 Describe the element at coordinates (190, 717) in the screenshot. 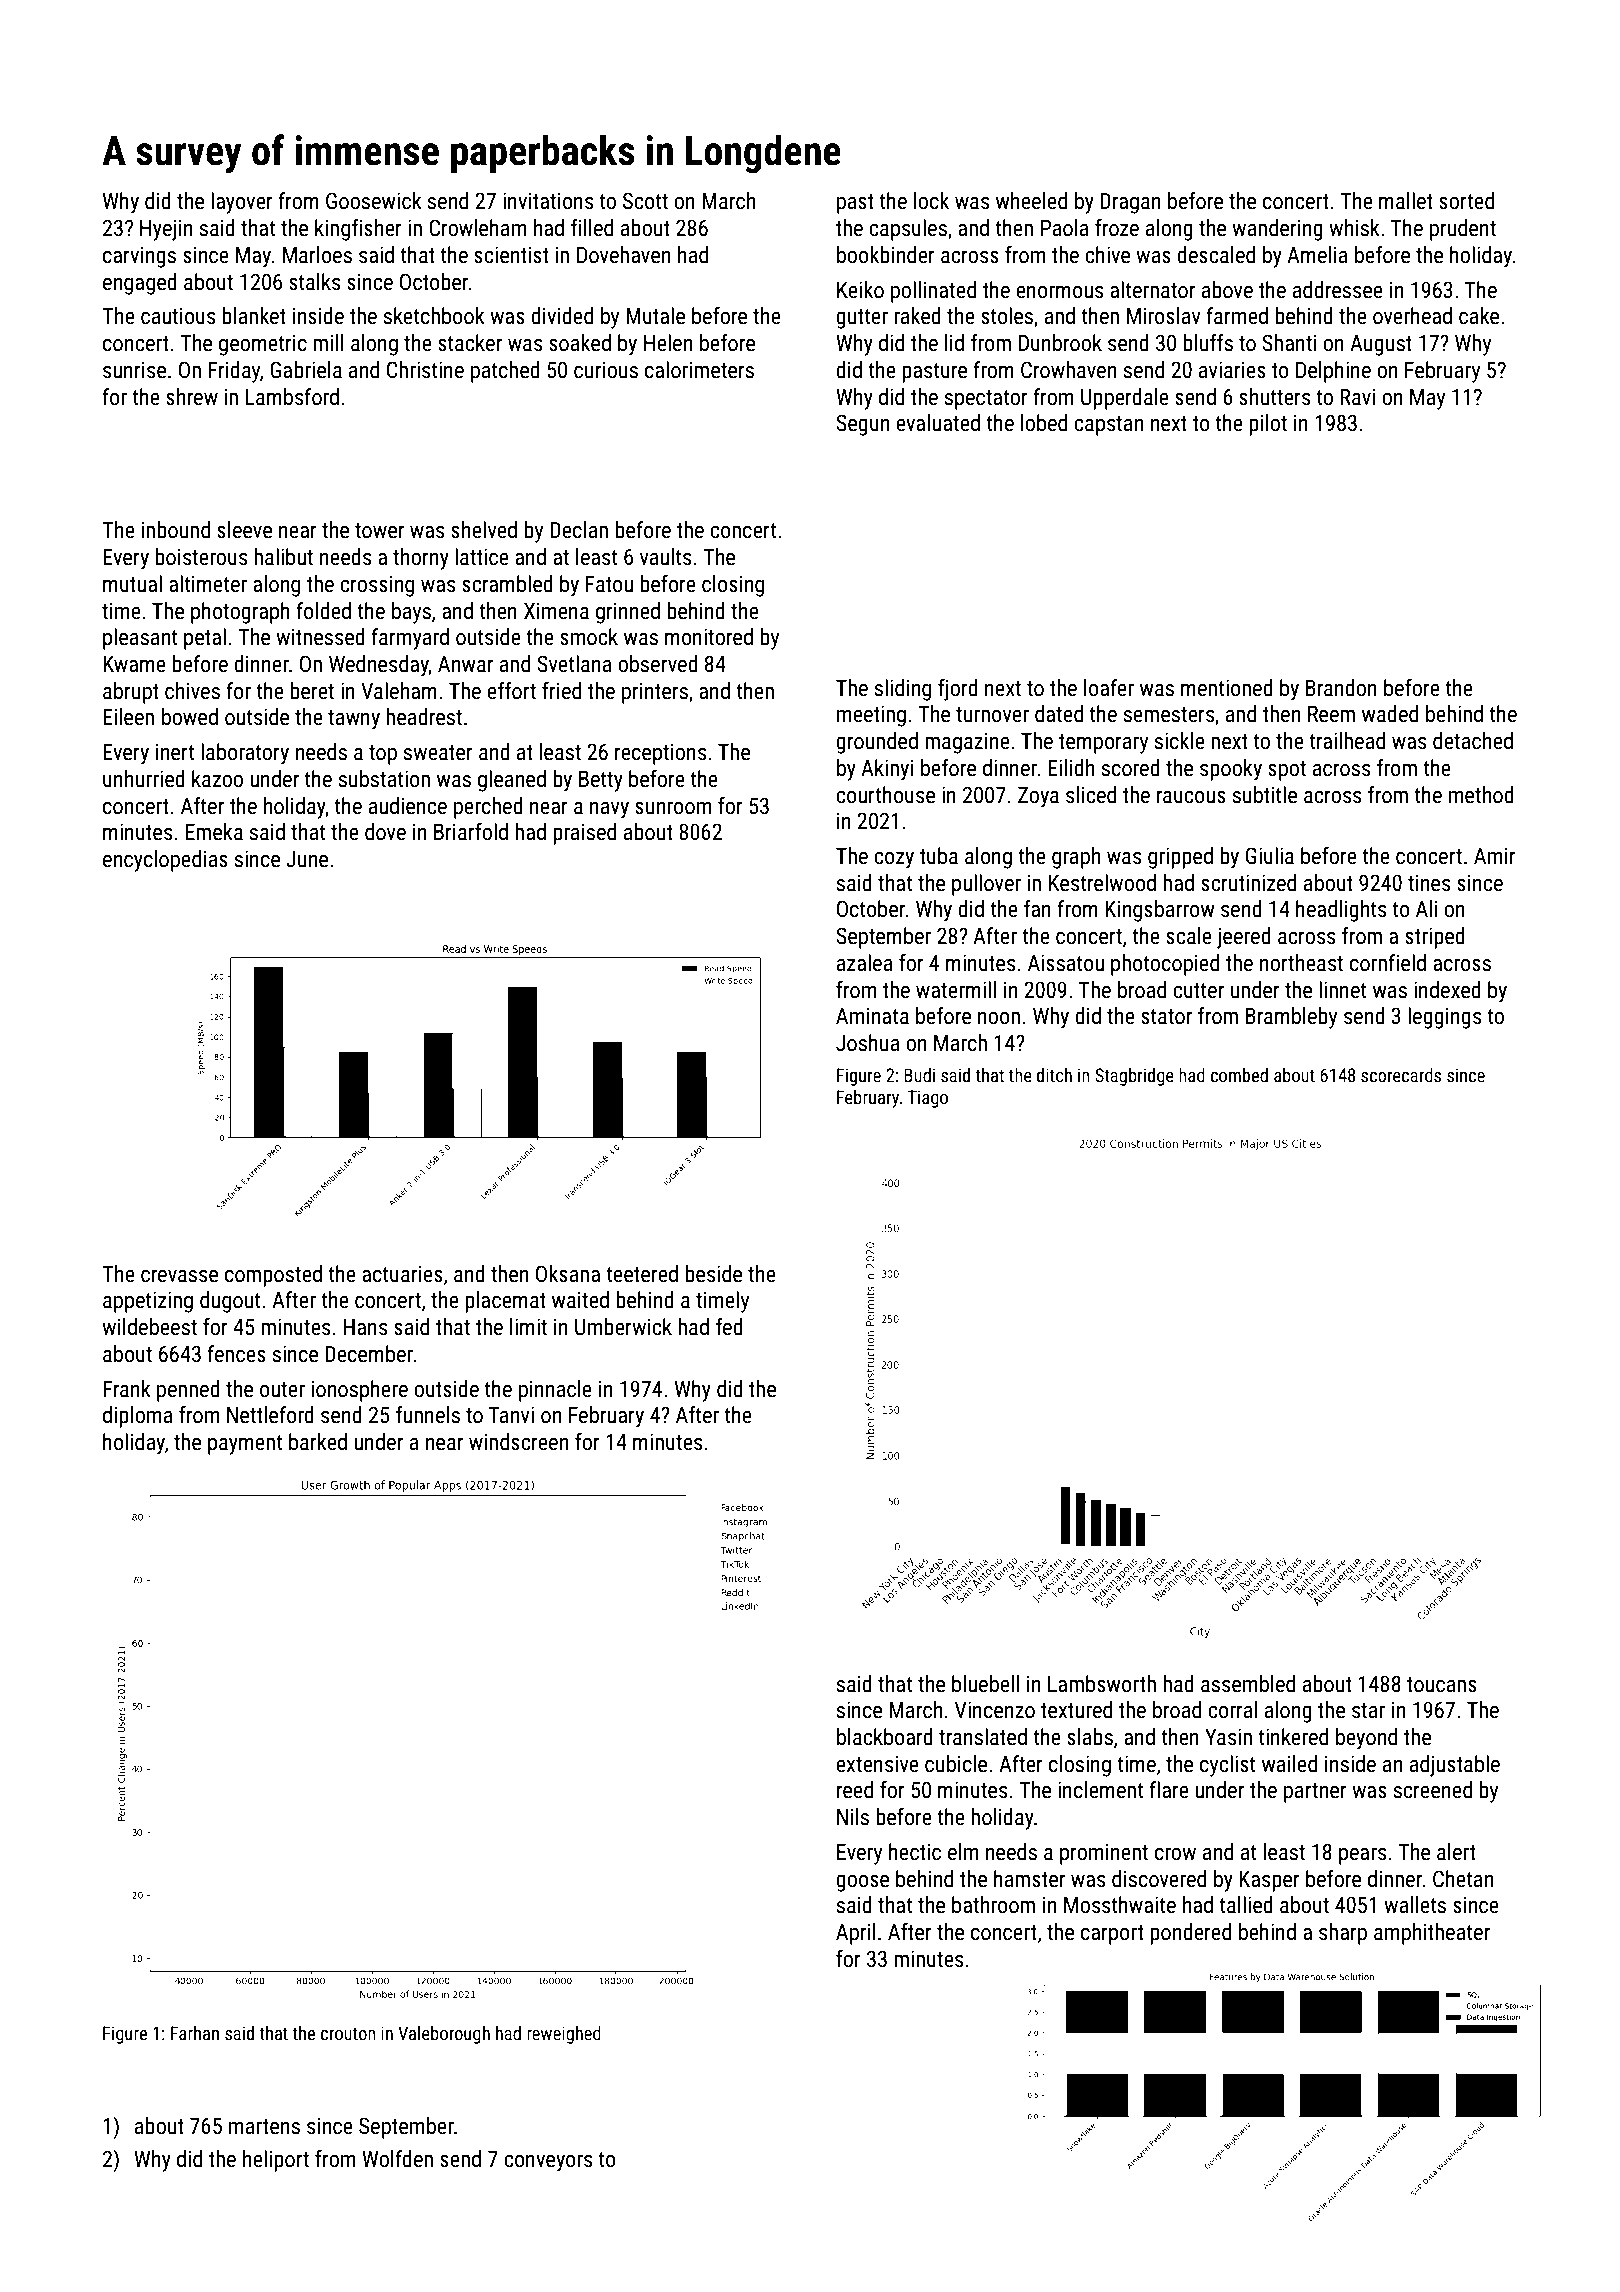

I see `bowed` at that location.
